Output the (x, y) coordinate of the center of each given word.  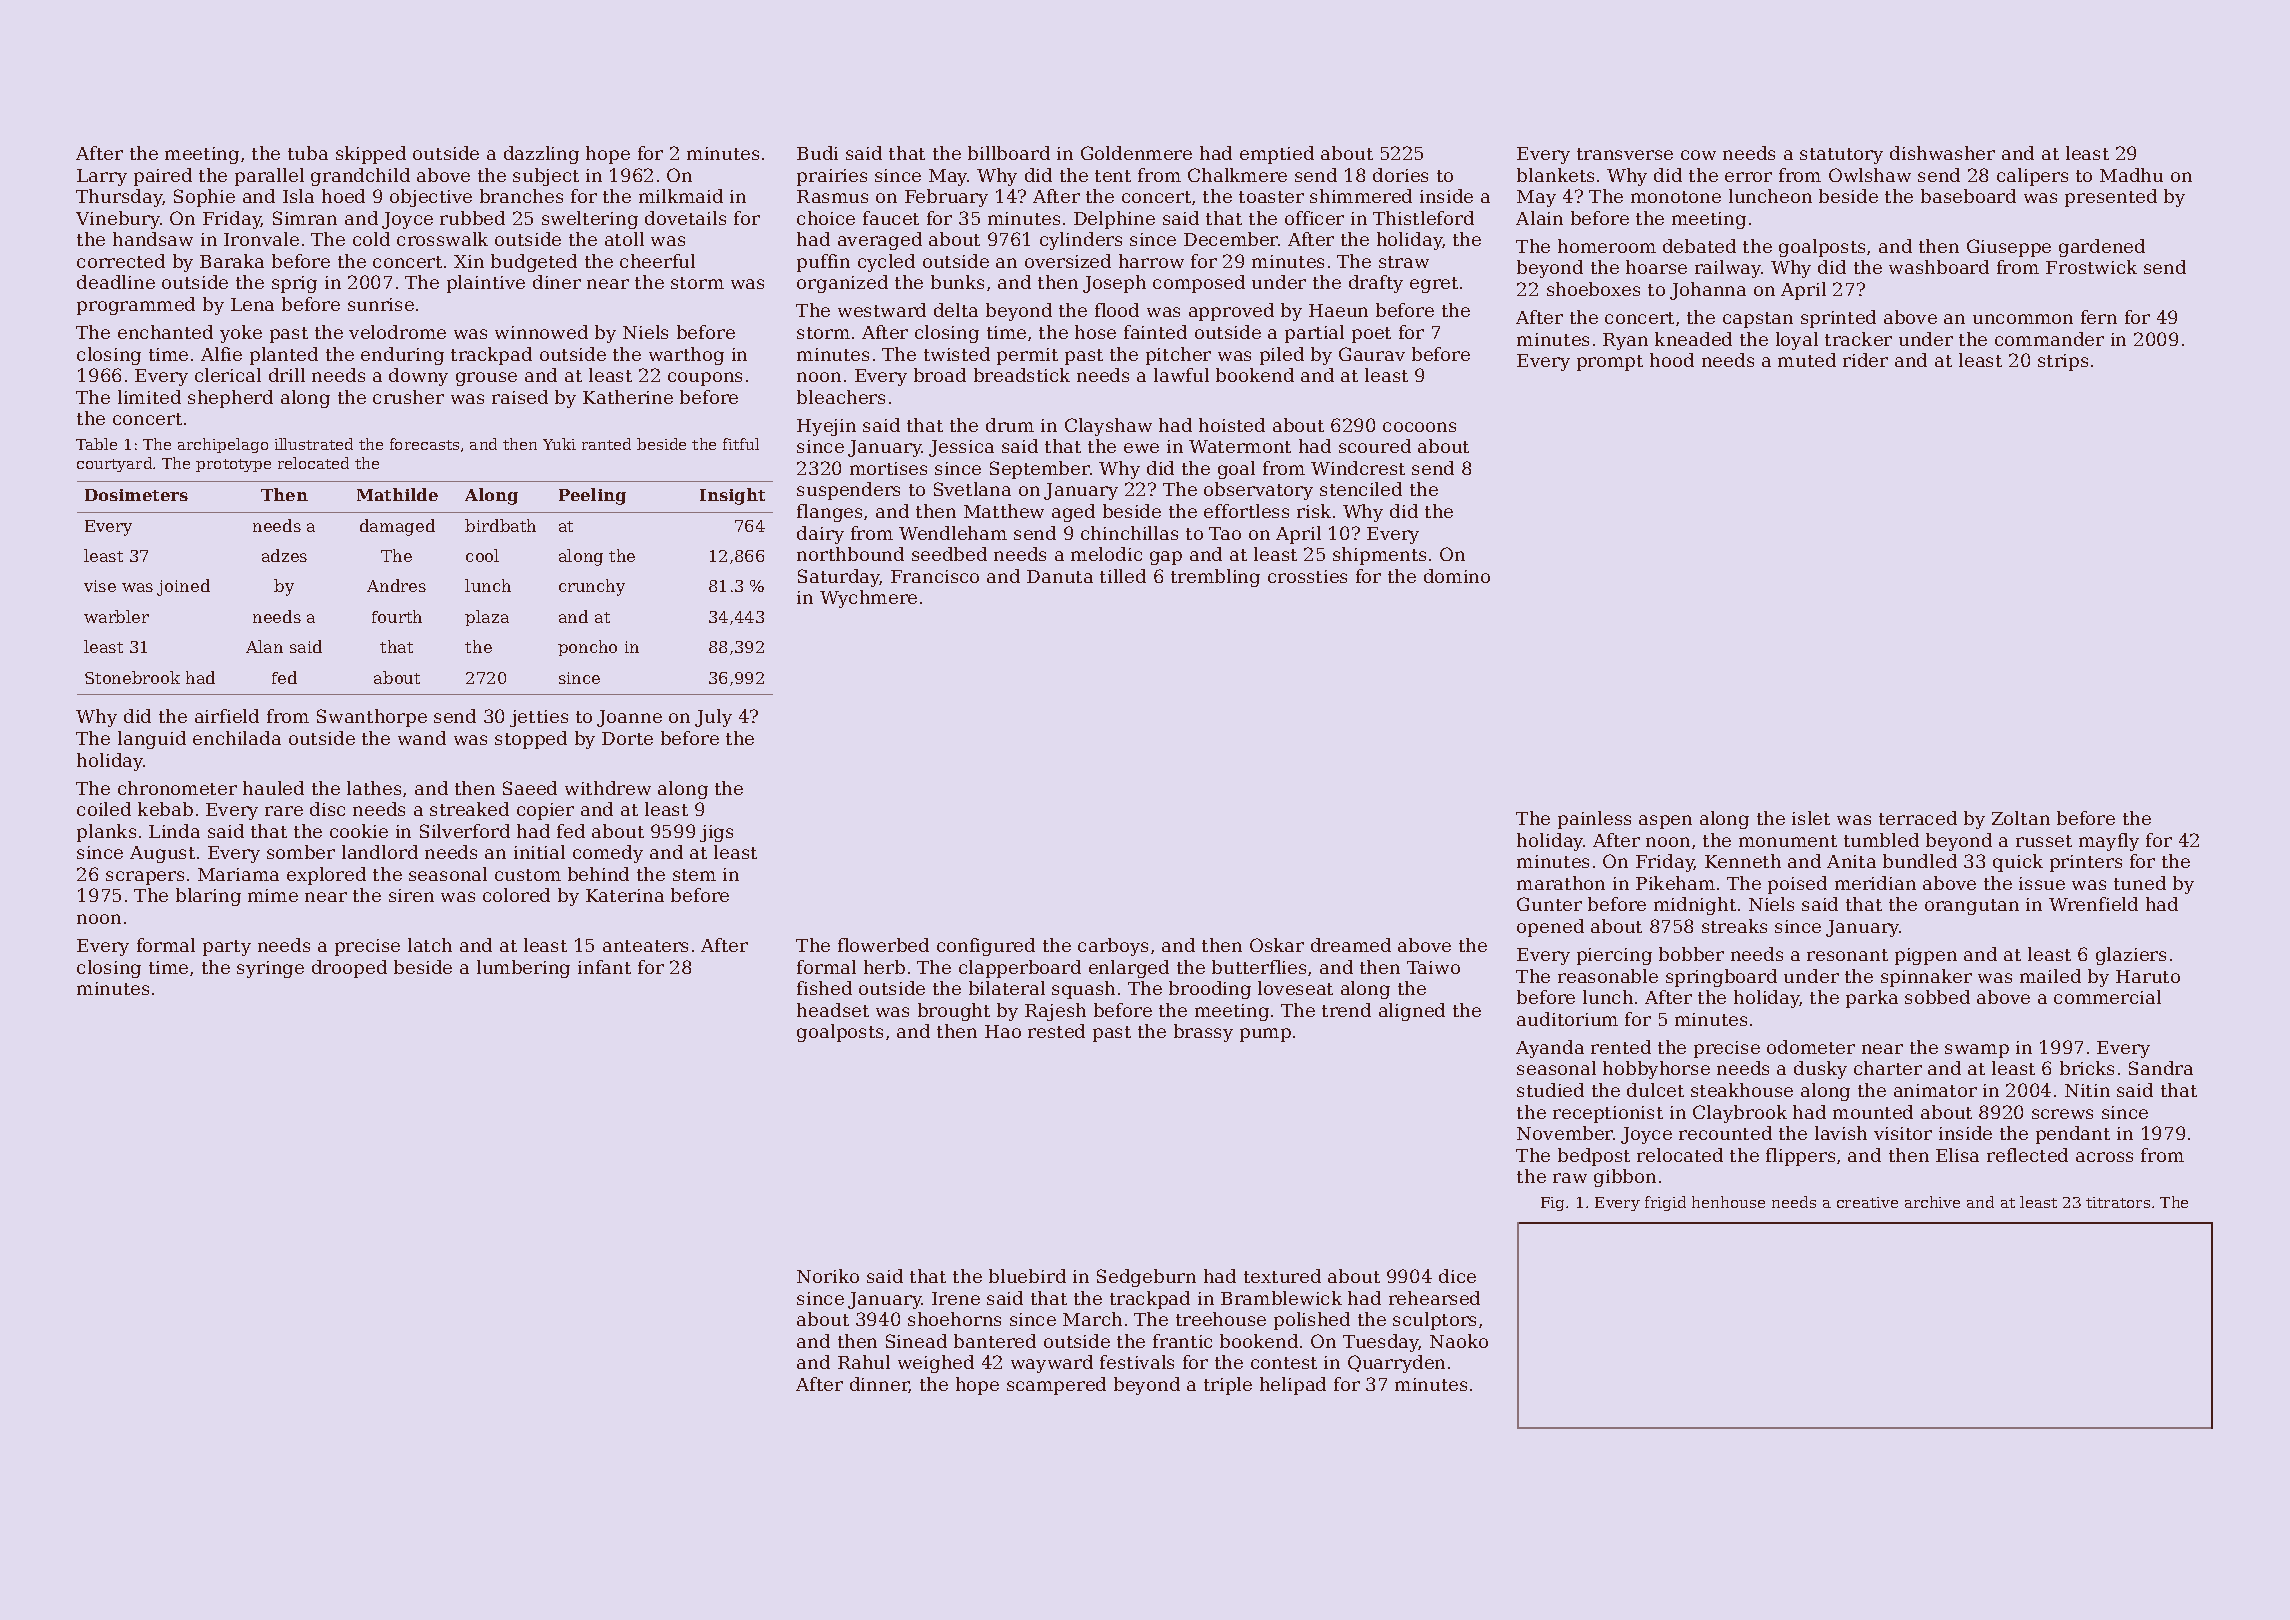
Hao (1003, 1031)
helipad (1293, 1386)
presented (2111, 198)
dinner (879, 1385)
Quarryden (1396, 1364)
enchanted (165, 332)
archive (1932, 1202)
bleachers (841, 397)
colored (516, 895)
